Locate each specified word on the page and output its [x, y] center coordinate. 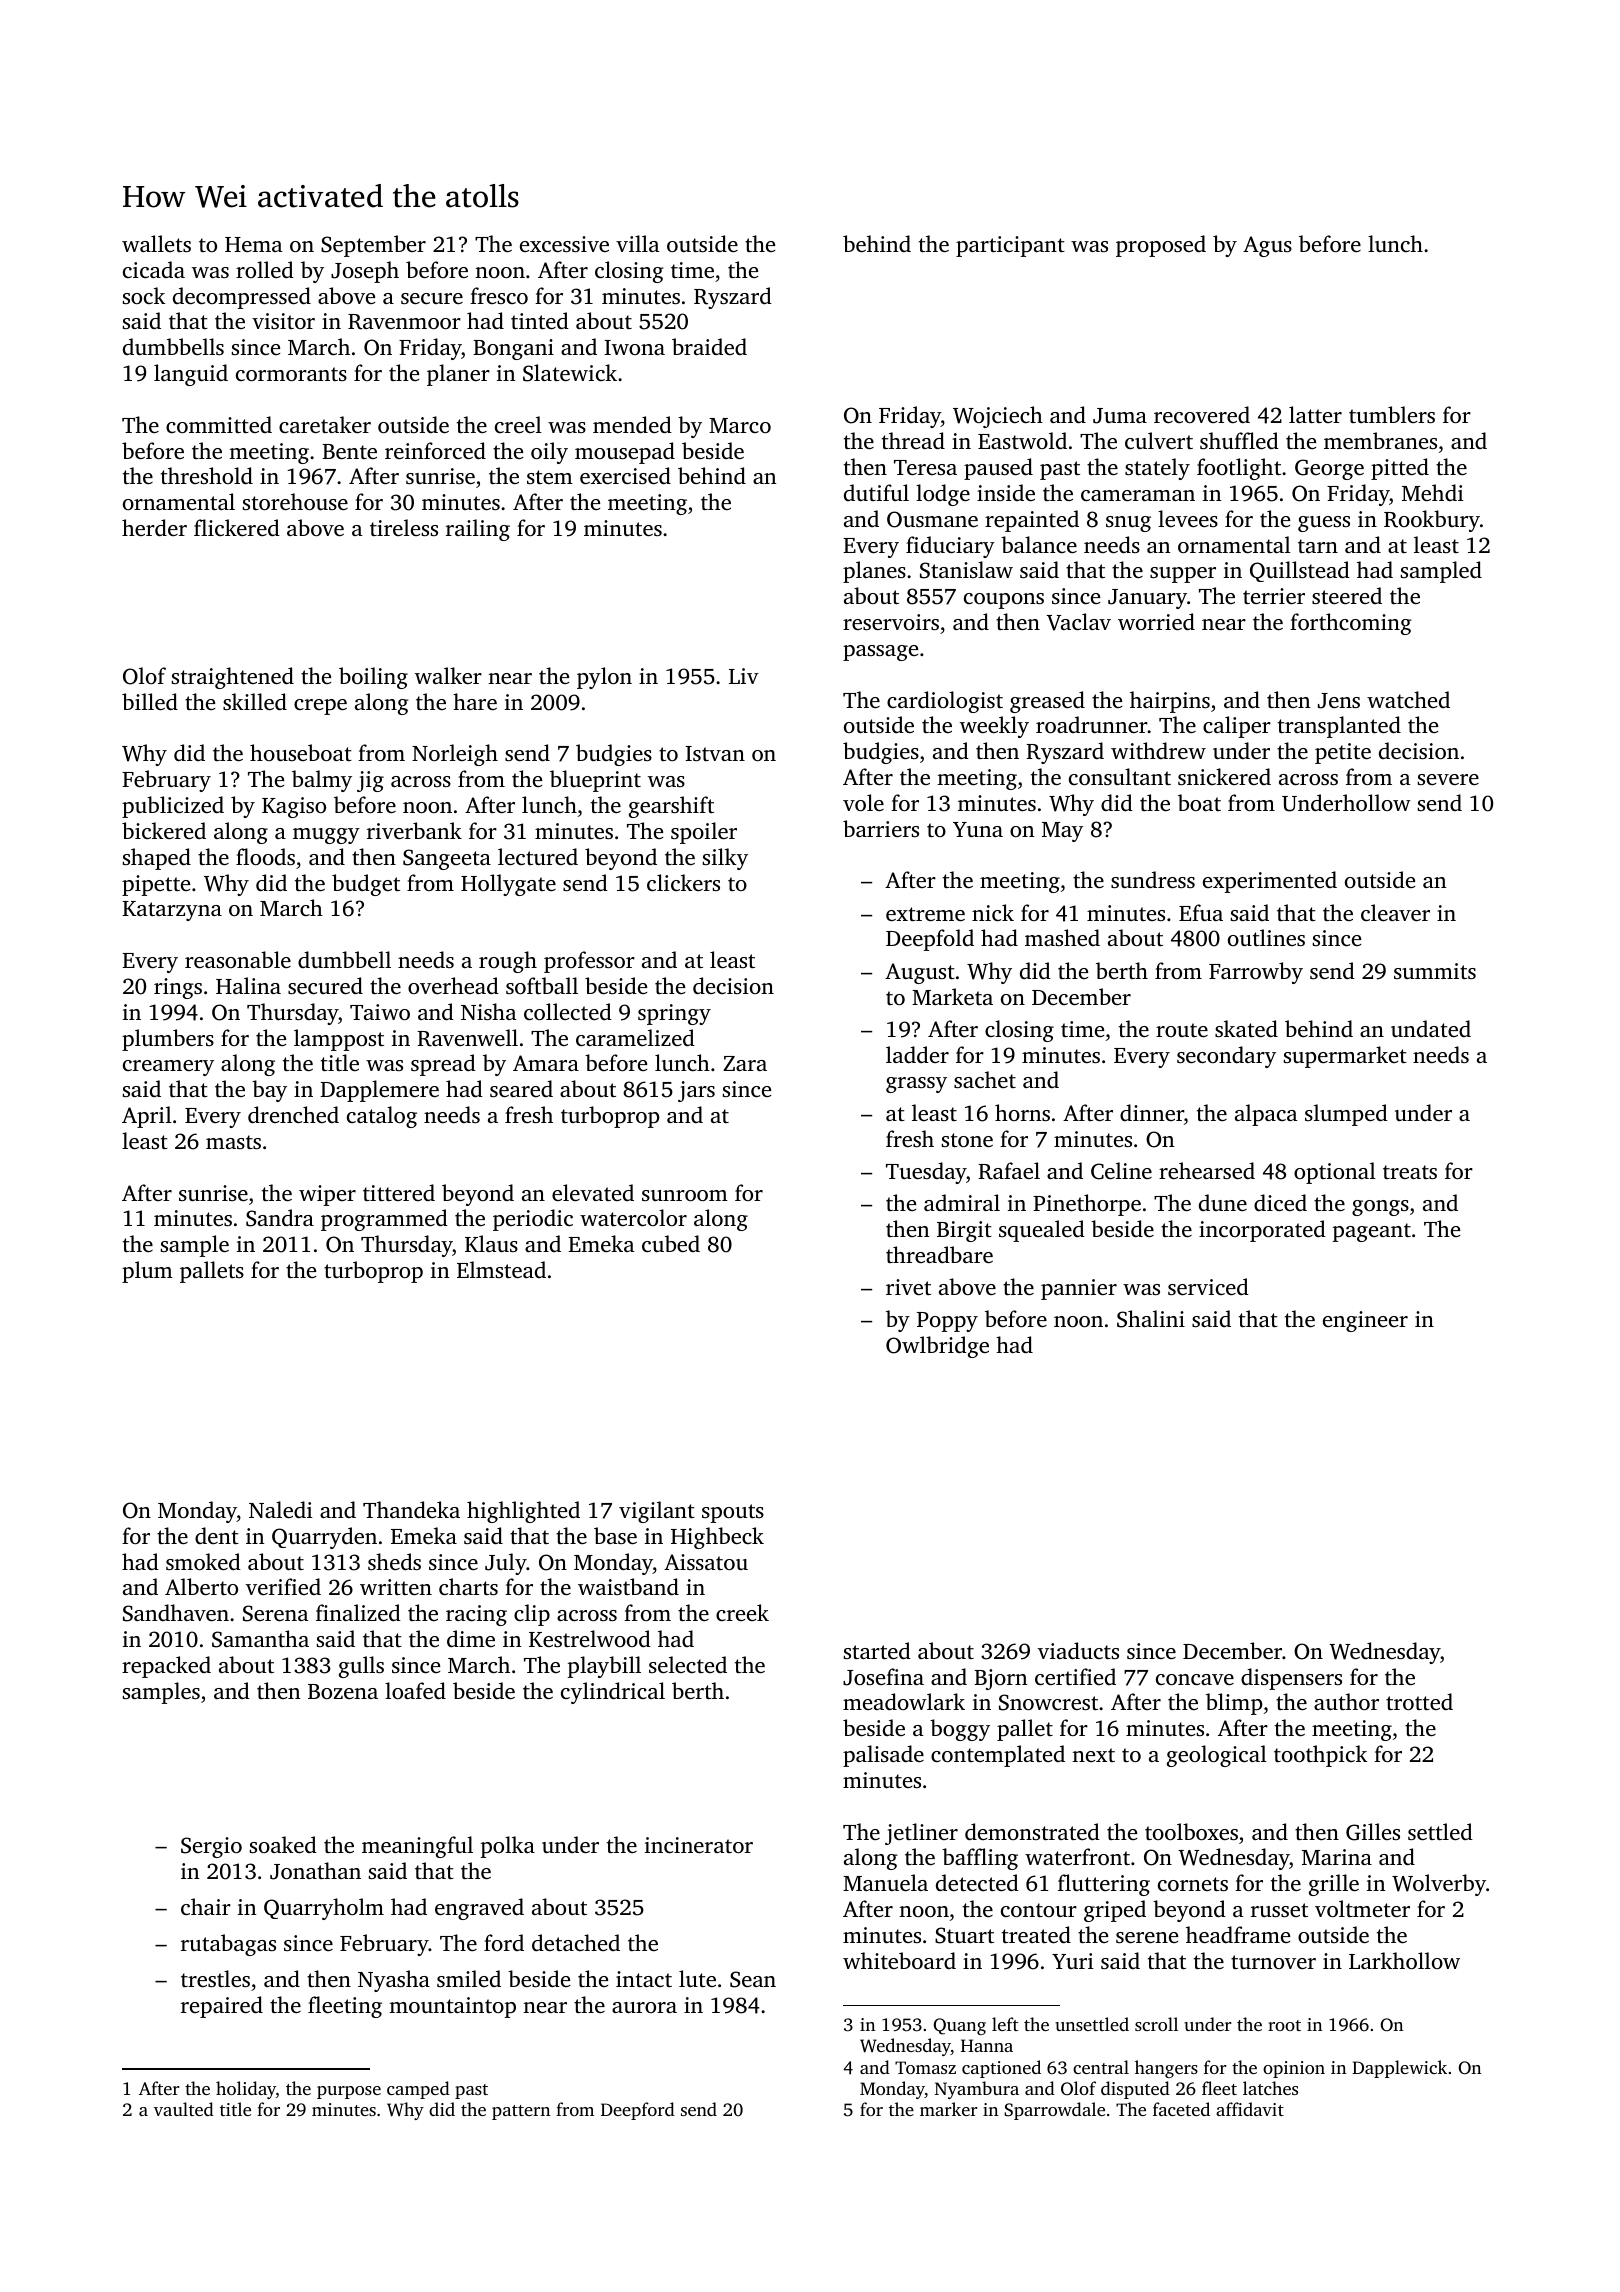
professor [589, 962]
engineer [1365, 1321]
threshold [207, 475]
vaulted [184, 2109]
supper [1183, 575]
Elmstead [501, 1269]
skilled [255, 701]
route [1182, 1030]
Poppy [947, 1322]
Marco [740, 425]
